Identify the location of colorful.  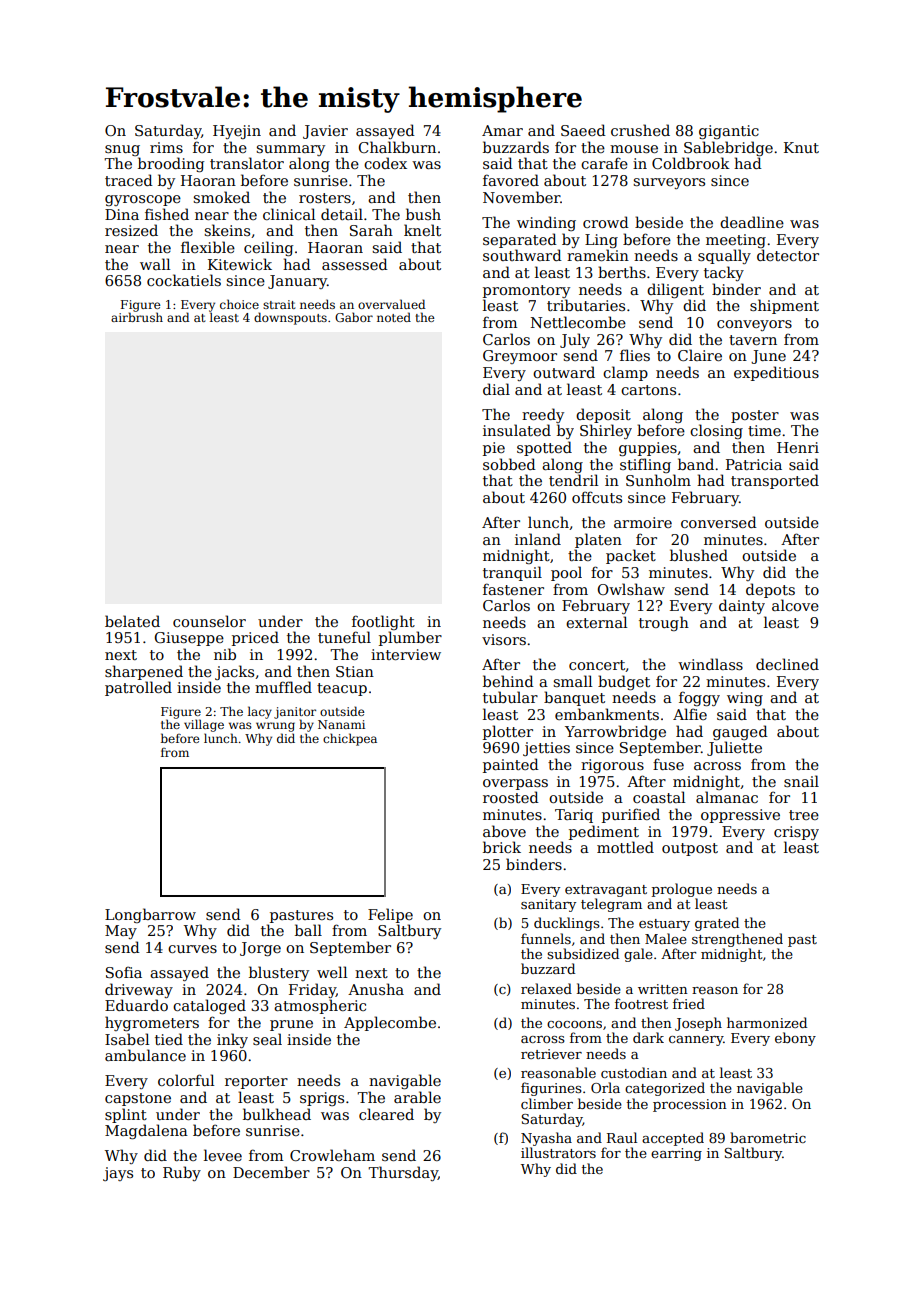
(186, 1080).
